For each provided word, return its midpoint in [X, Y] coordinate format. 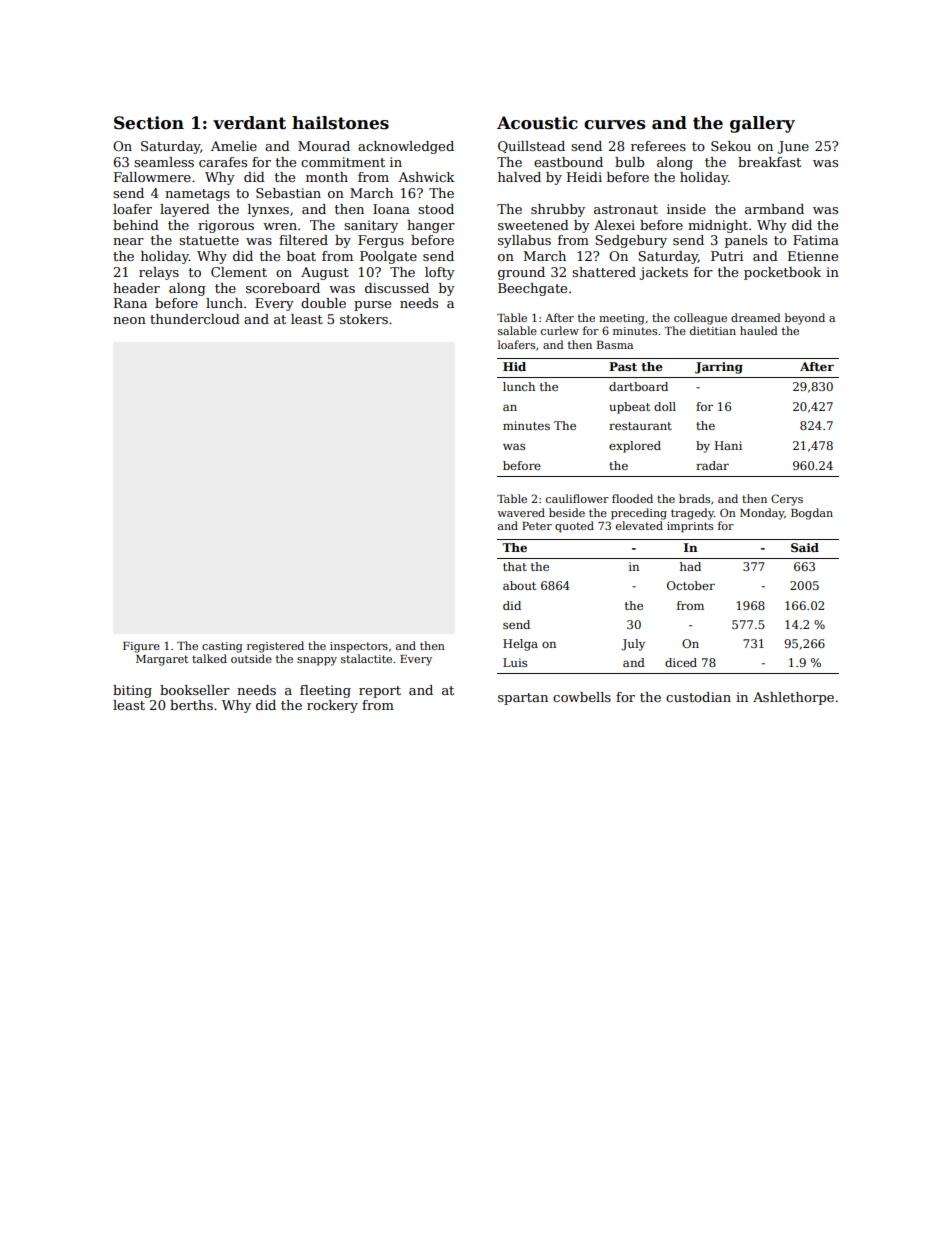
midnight [718, 226]
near [128, 241]
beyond [805, 319]
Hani [728, 445]
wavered [521, 512]
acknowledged [406, 147]
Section [149, 123]
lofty [440, 273]
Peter [537, 526]
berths [191, 705]
